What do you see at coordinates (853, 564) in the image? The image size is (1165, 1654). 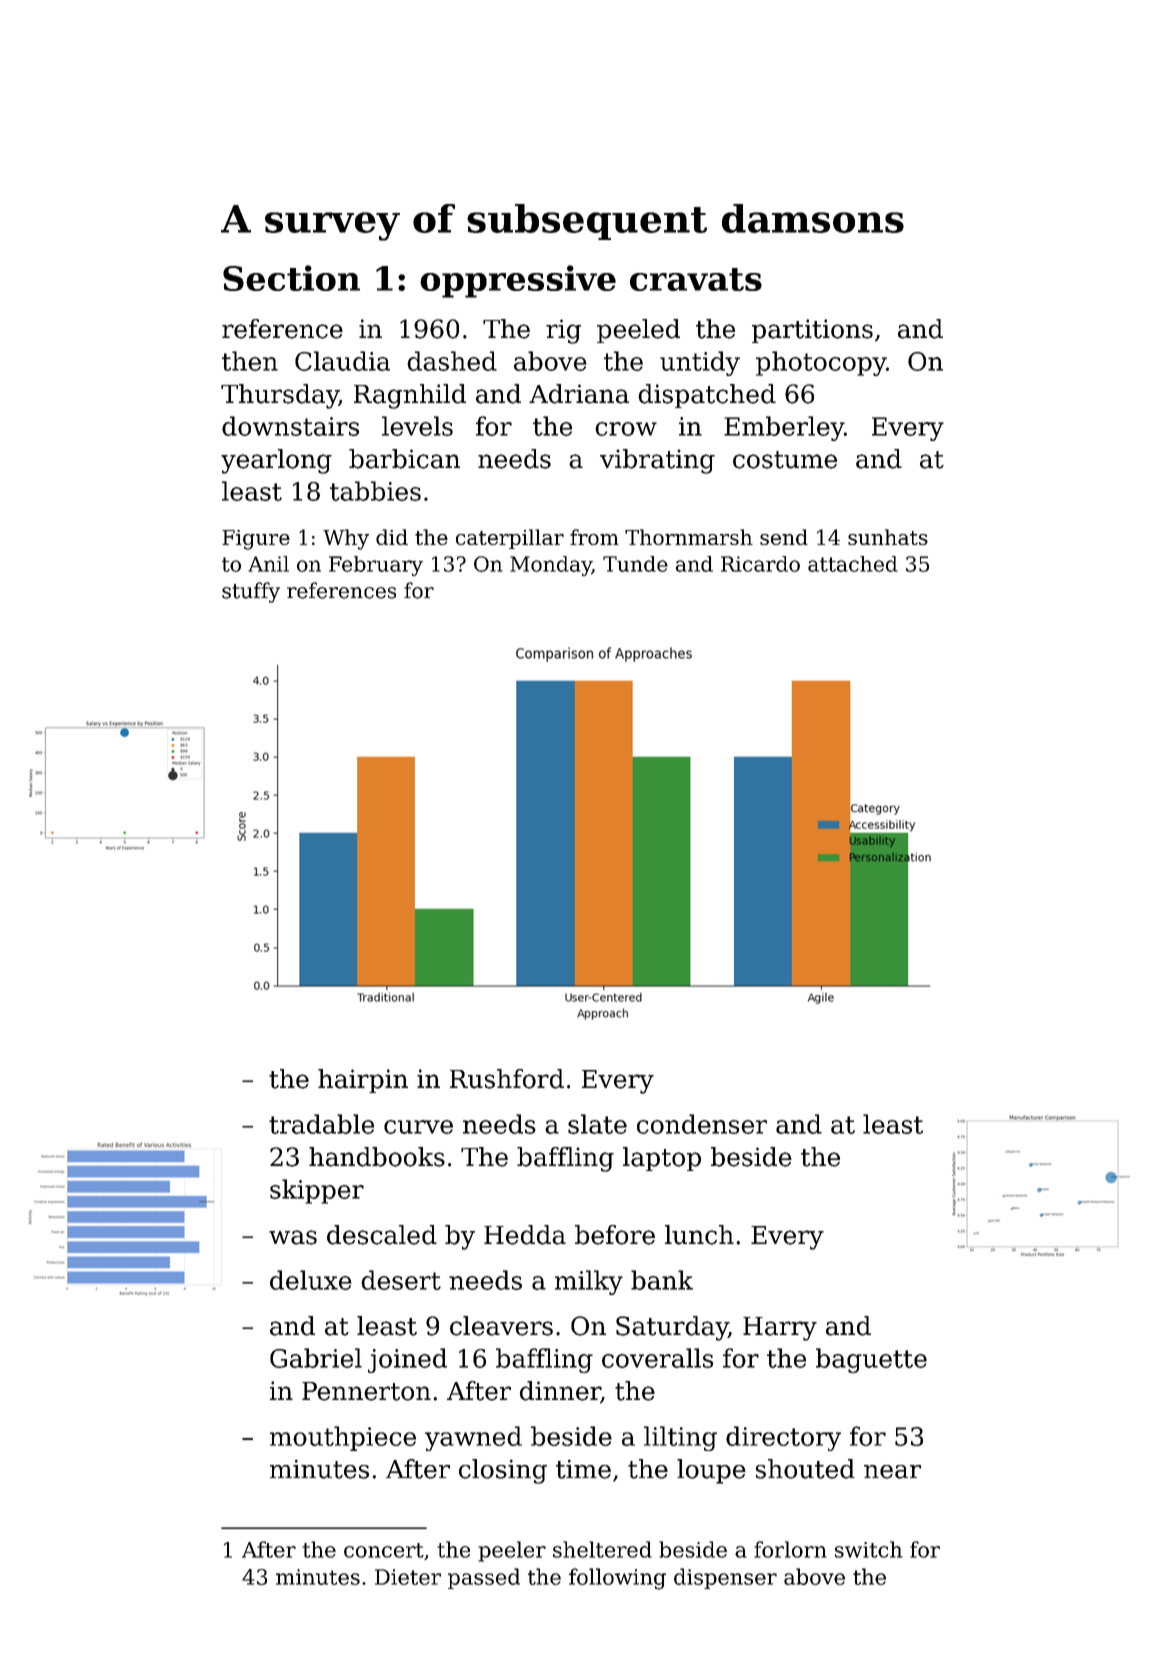 I see `attached` at bounding box center [853, 564].
